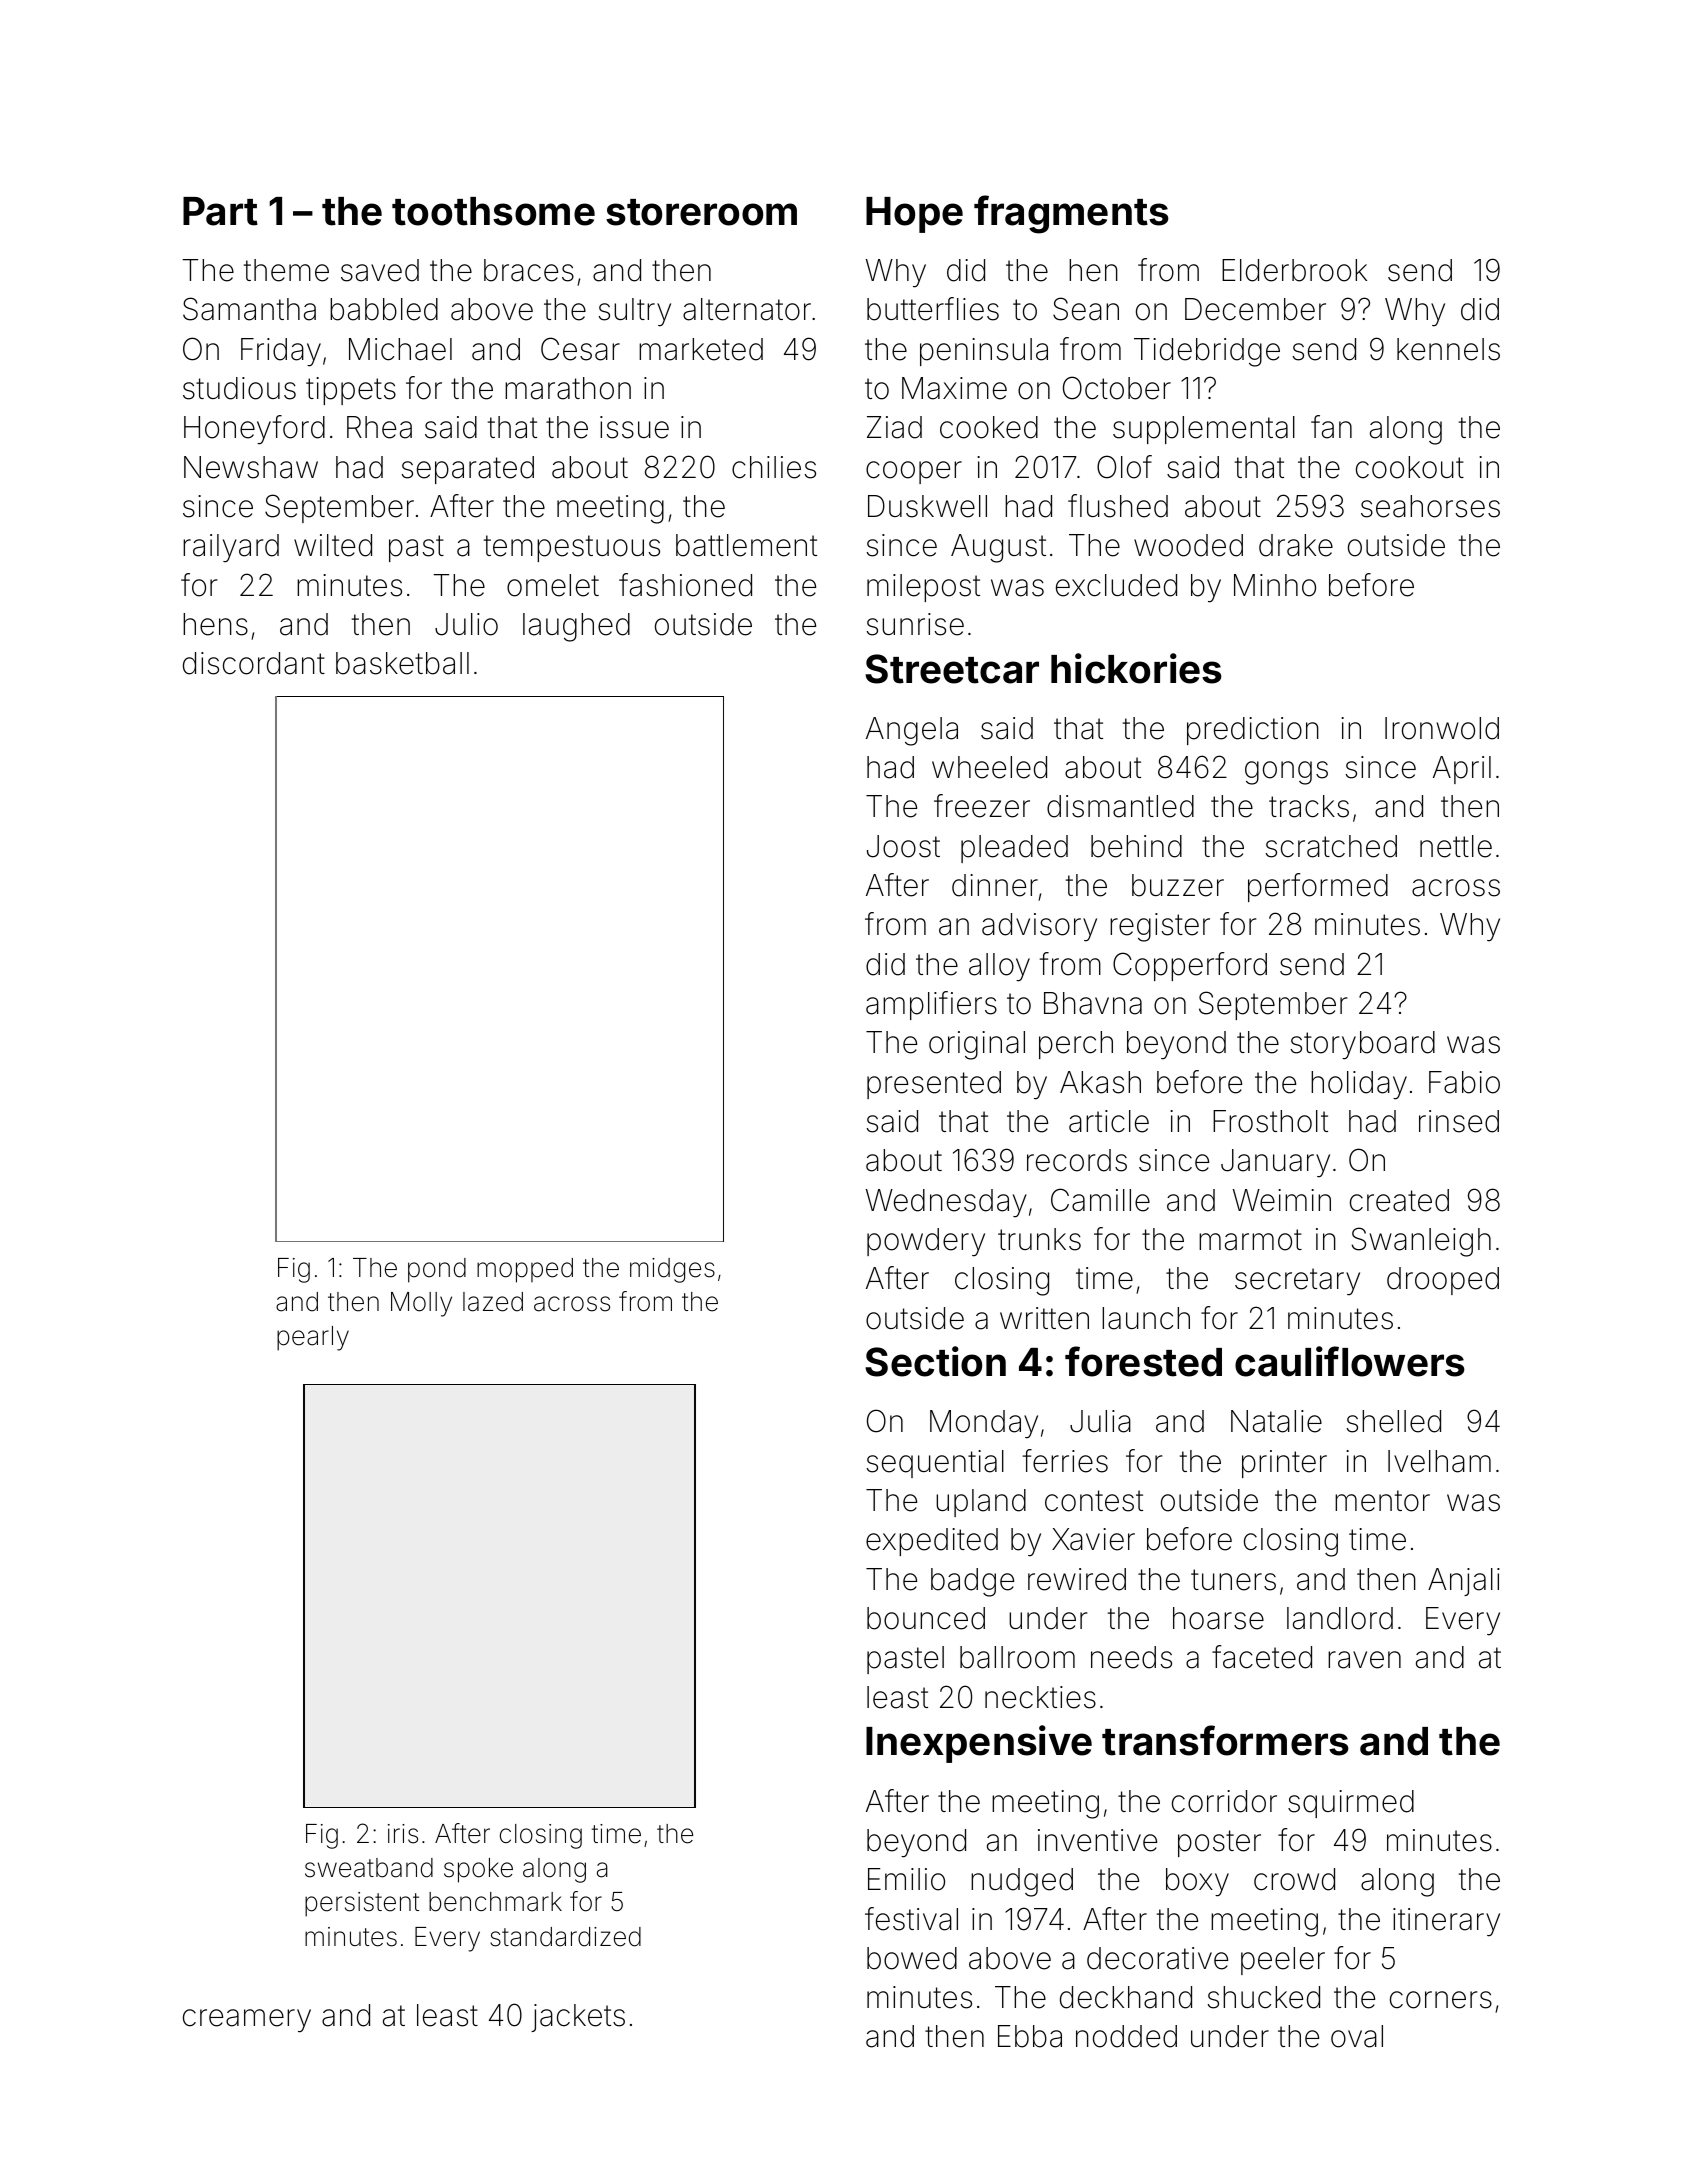 The image size is (1683, 2178). Describe the element at coordinates (220, 211) in the document. I see `Part` at that location.
